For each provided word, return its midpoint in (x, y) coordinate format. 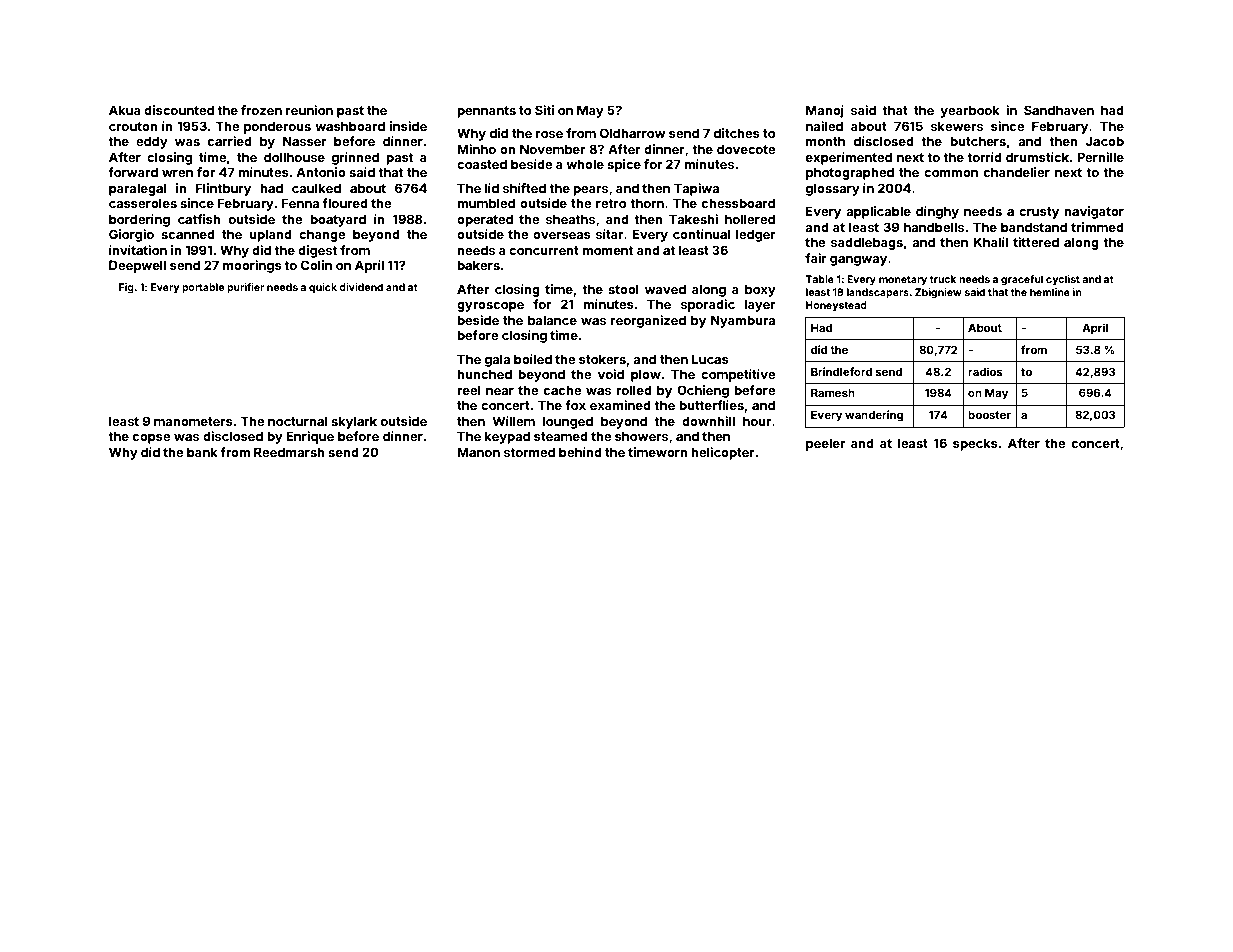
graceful (1022, 280)
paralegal (137, 189)
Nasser (305, 141)
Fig (126, 288)
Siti (544, 110)
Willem (514, 421)
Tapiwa (696, 189)
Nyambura (743, 321)
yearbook (970, 111)
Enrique (310, 437)
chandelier (1017, 172)
